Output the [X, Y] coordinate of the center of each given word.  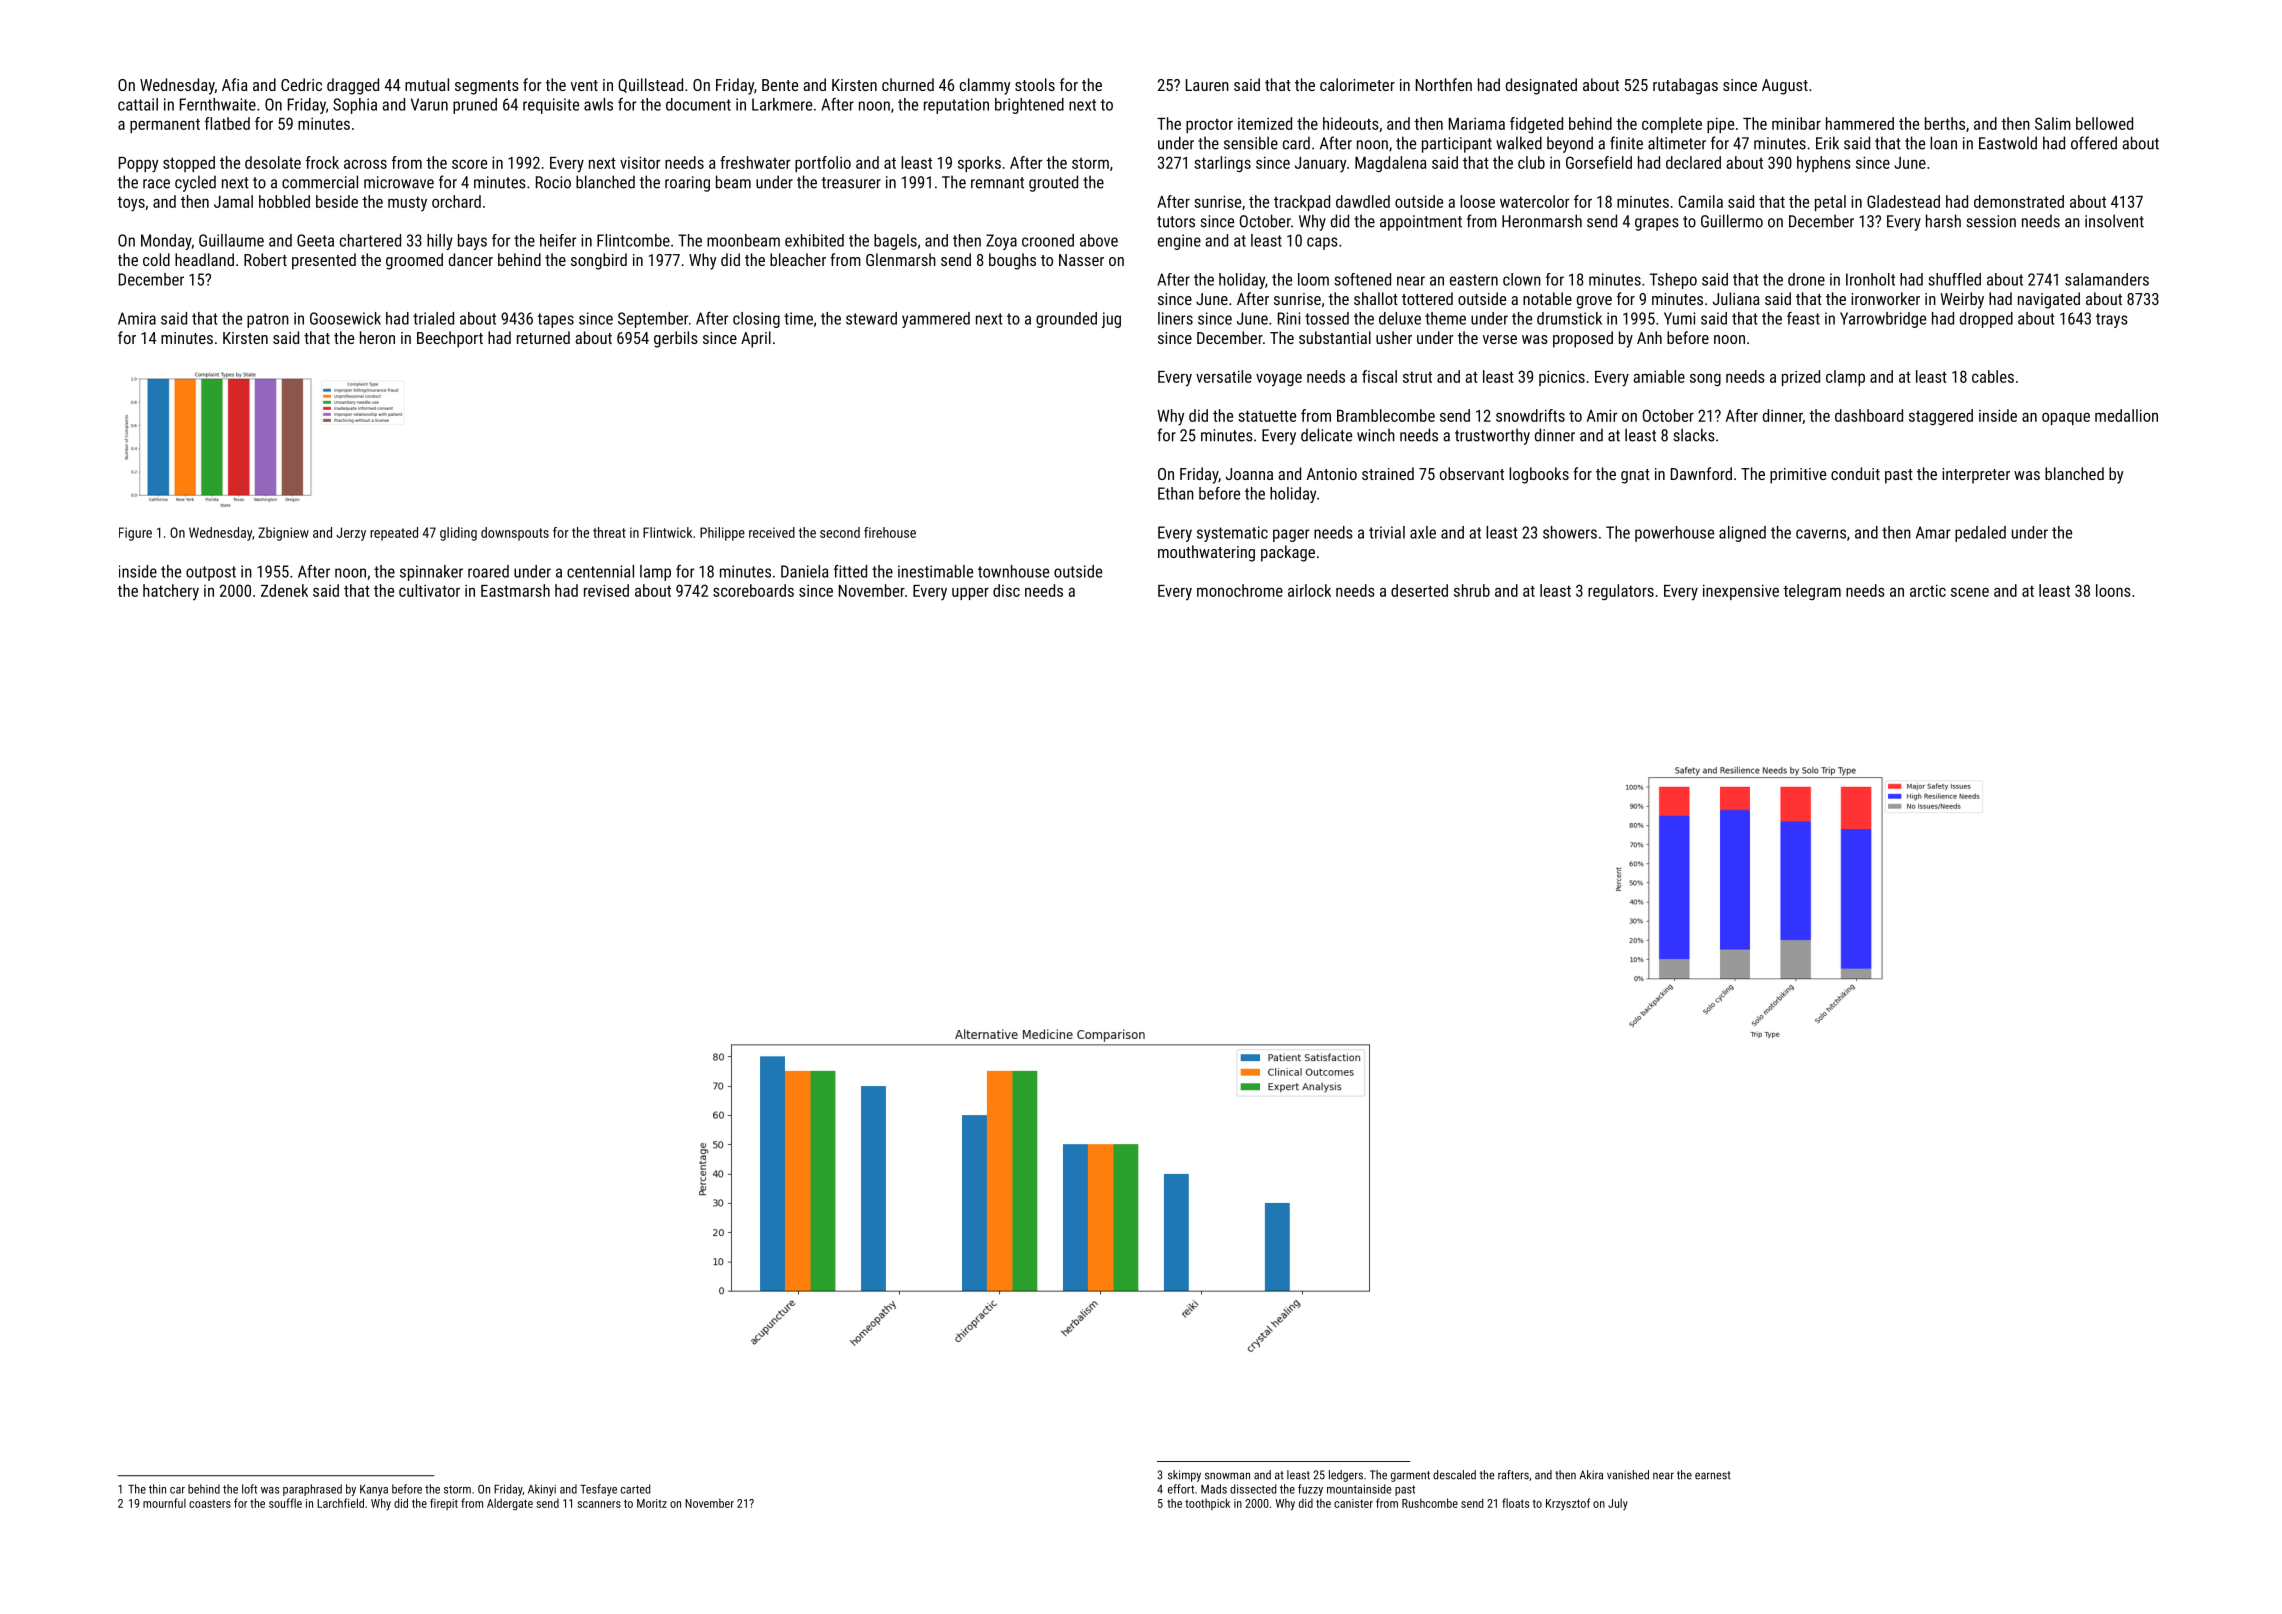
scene [1970, 592]
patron [268, 320]
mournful [164, 1503]
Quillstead [650, 85]
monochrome [1240, 590]
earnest [1713, 1475]
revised [606, 590]
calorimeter [1357, 84]
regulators [1621, 592]
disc [1006, 590]
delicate [1326, 435]
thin [157, 1489]
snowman [1227, 1476]
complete [1672, 125]
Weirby [1962, 300]
